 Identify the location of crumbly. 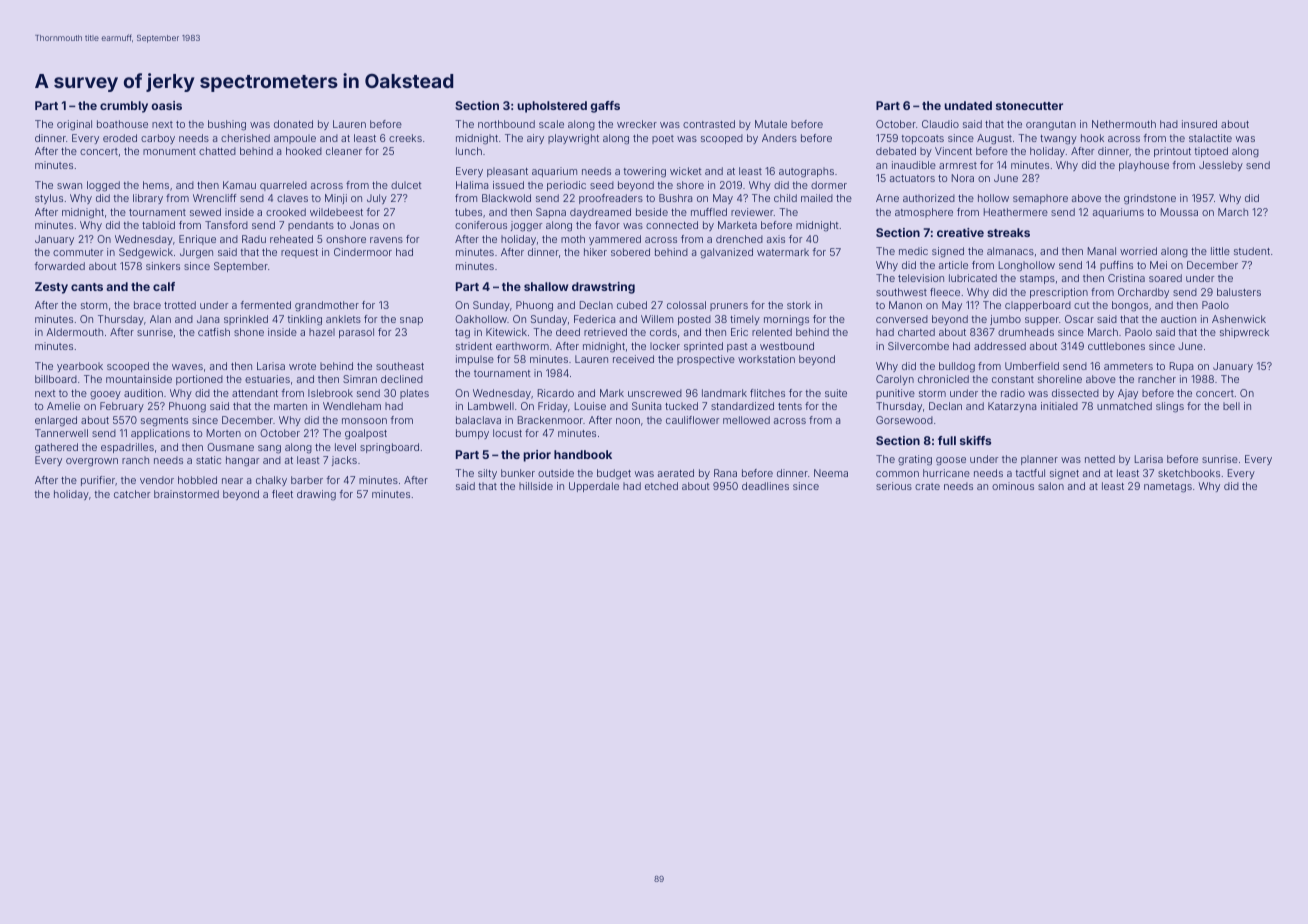
(124, 107).
